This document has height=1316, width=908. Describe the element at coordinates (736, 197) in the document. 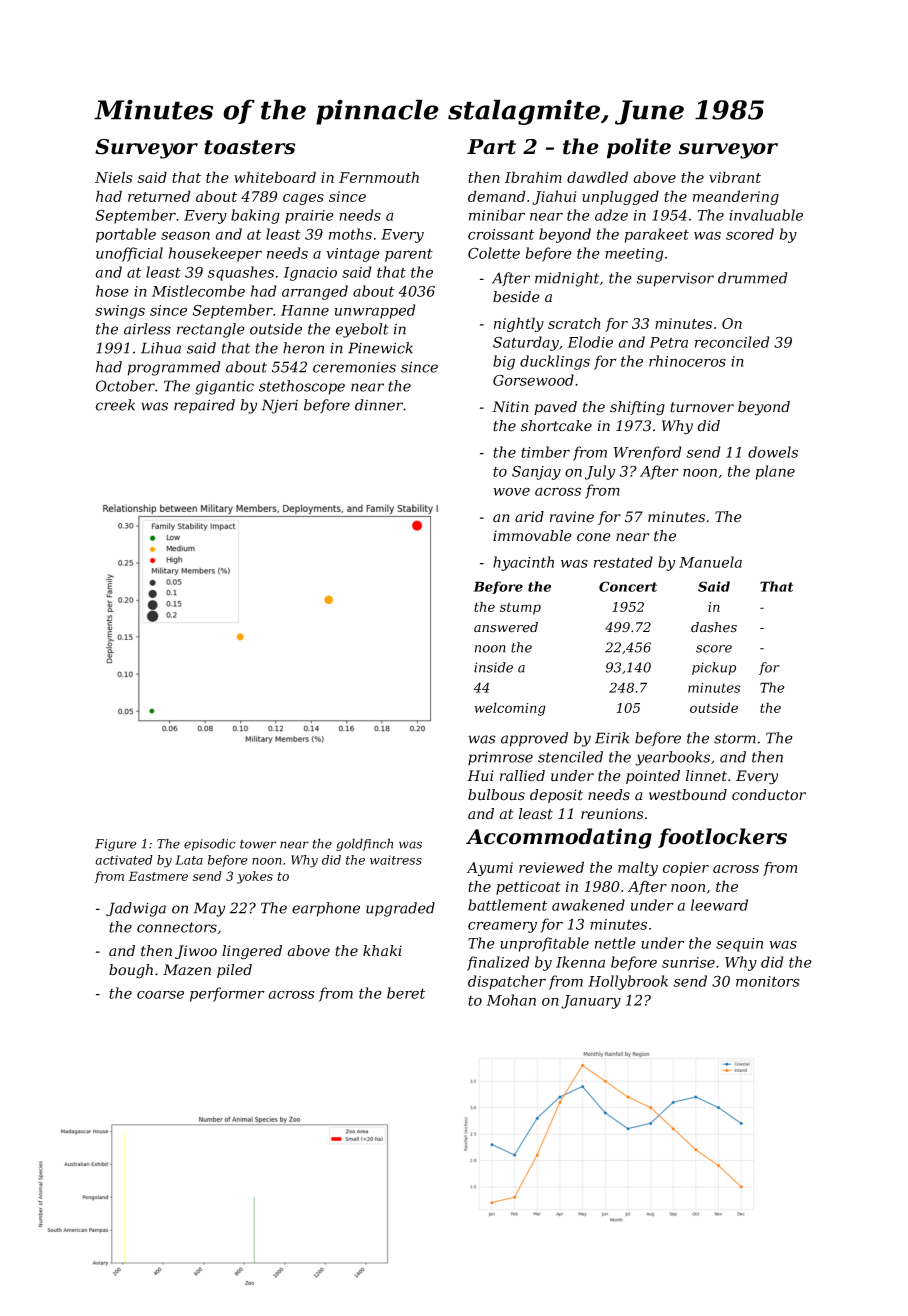

I see `meandering` at that location.
